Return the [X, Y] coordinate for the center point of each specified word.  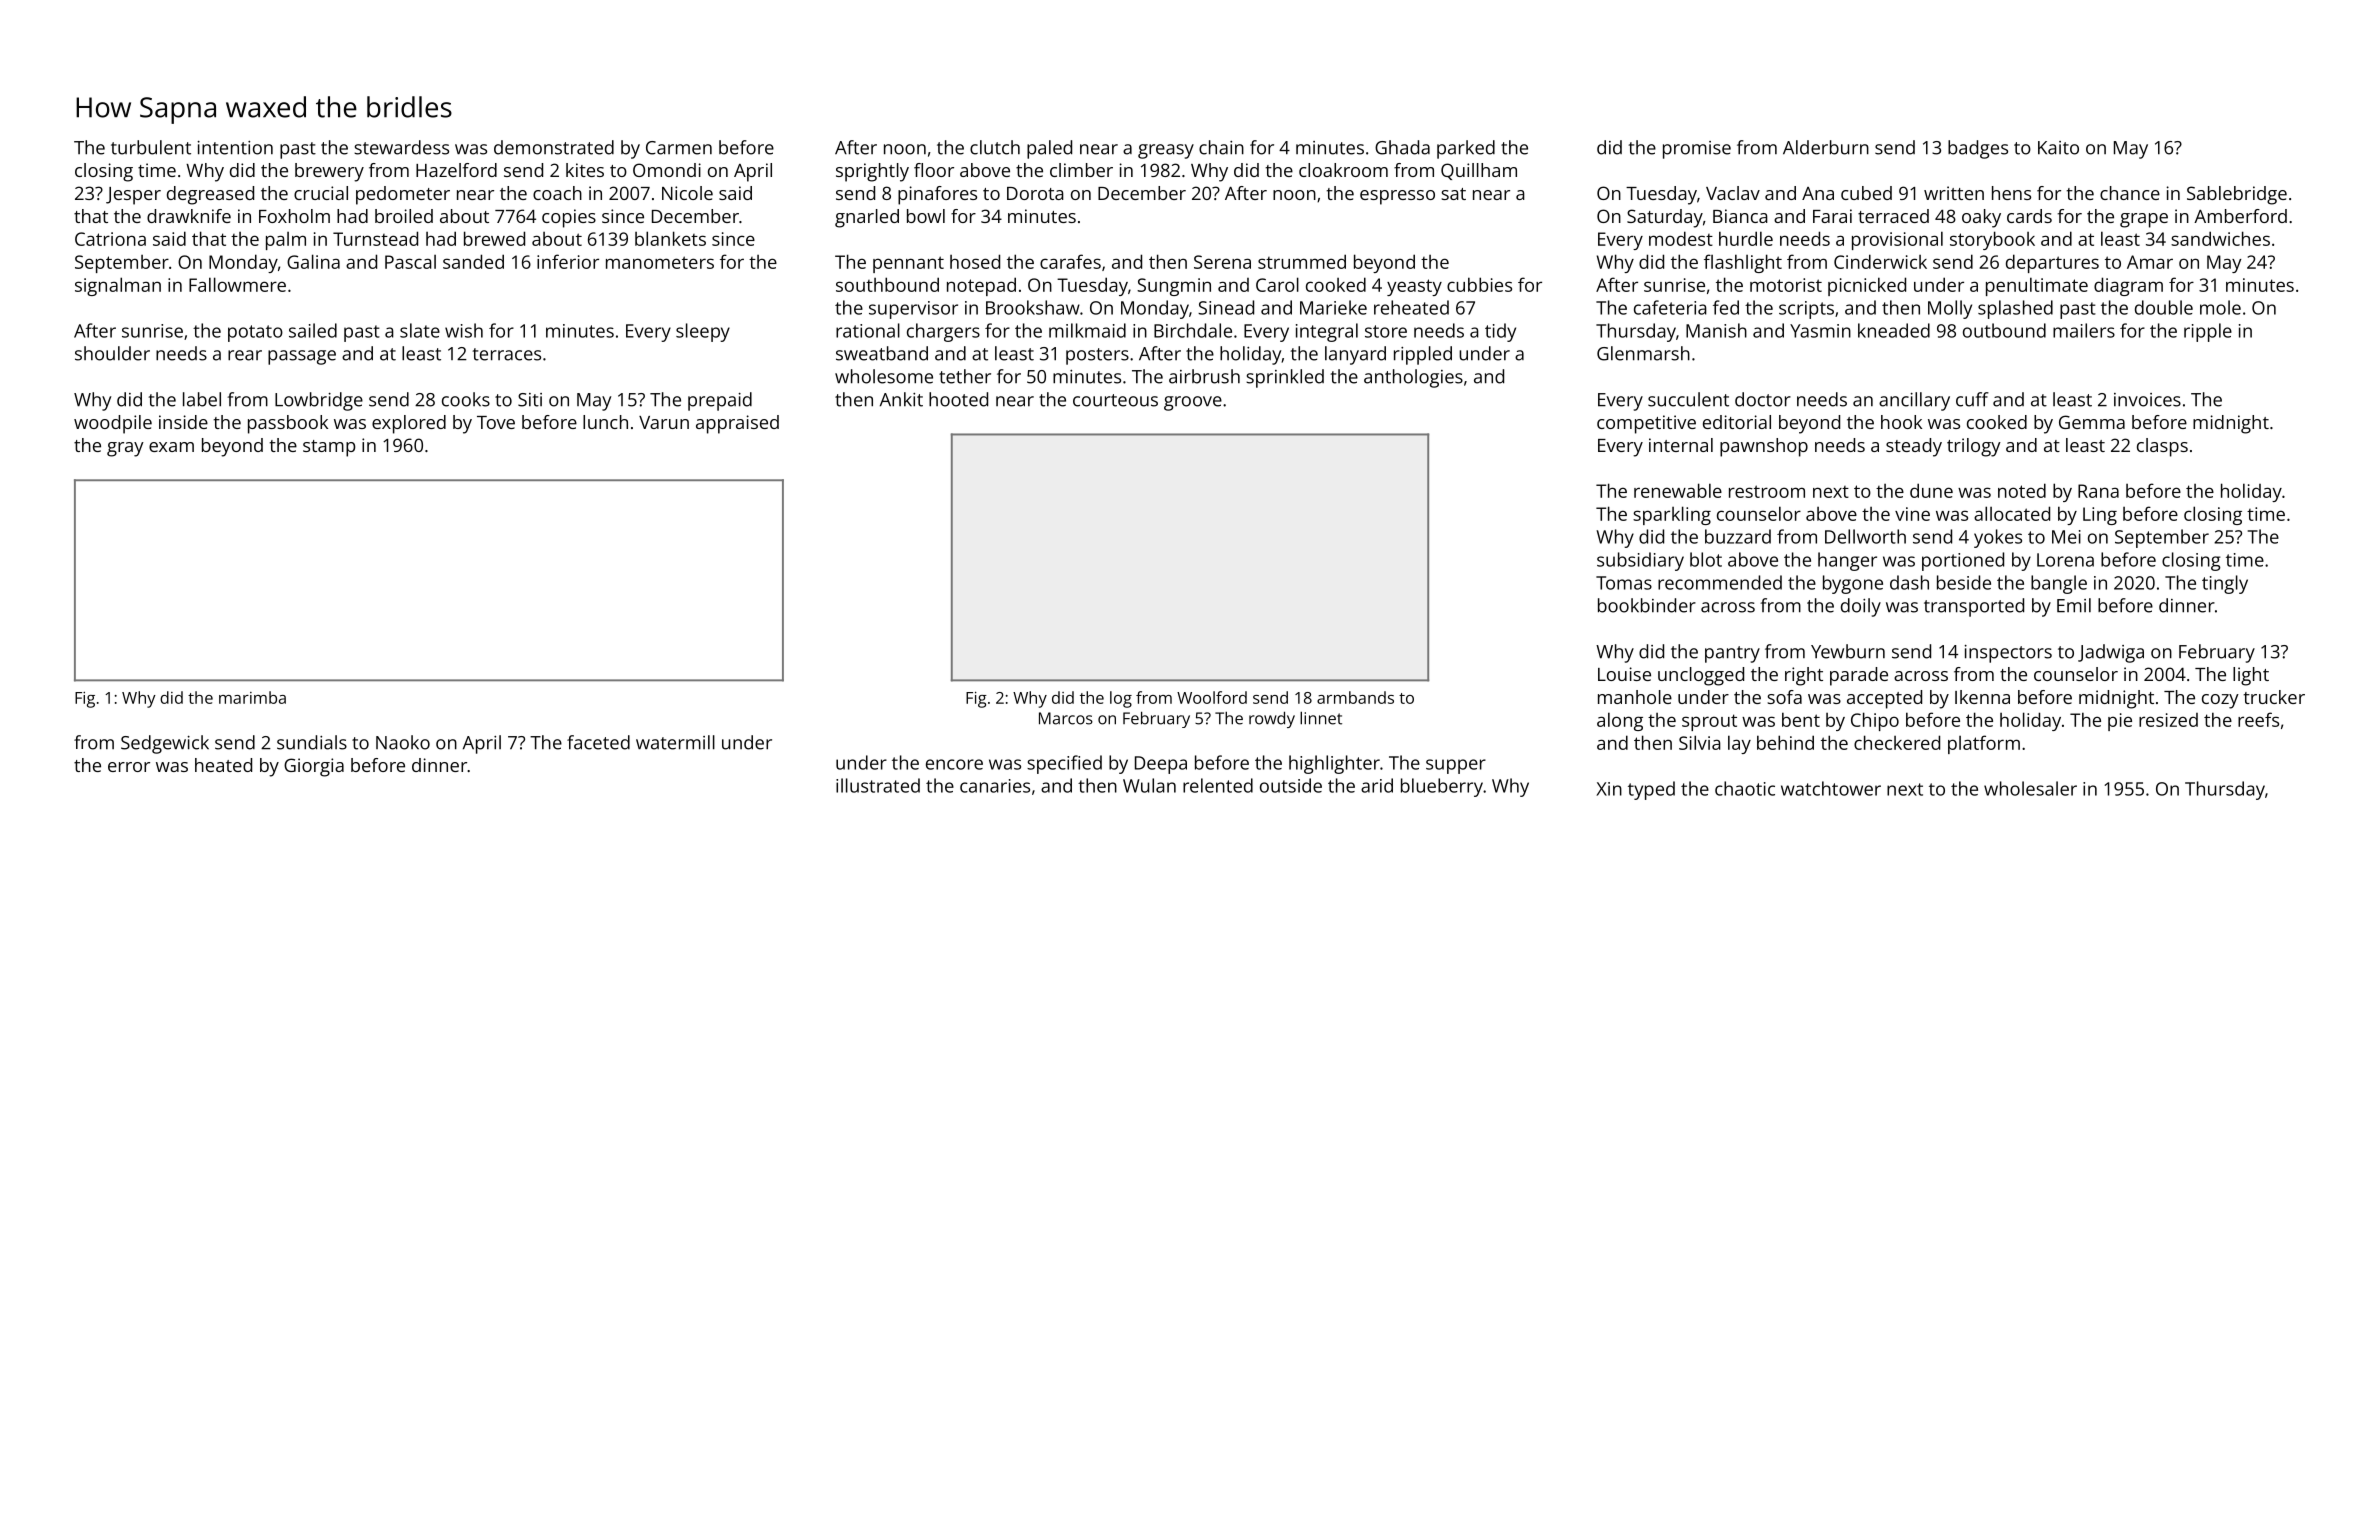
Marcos [1066, 718]
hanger [1847, 561]
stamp [329, 448]
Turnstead [375, 238]
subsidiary [1640, 561]
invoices [2147, 400]
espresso [1397, 197]
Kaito [2058, 148]
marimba [252, 697]
